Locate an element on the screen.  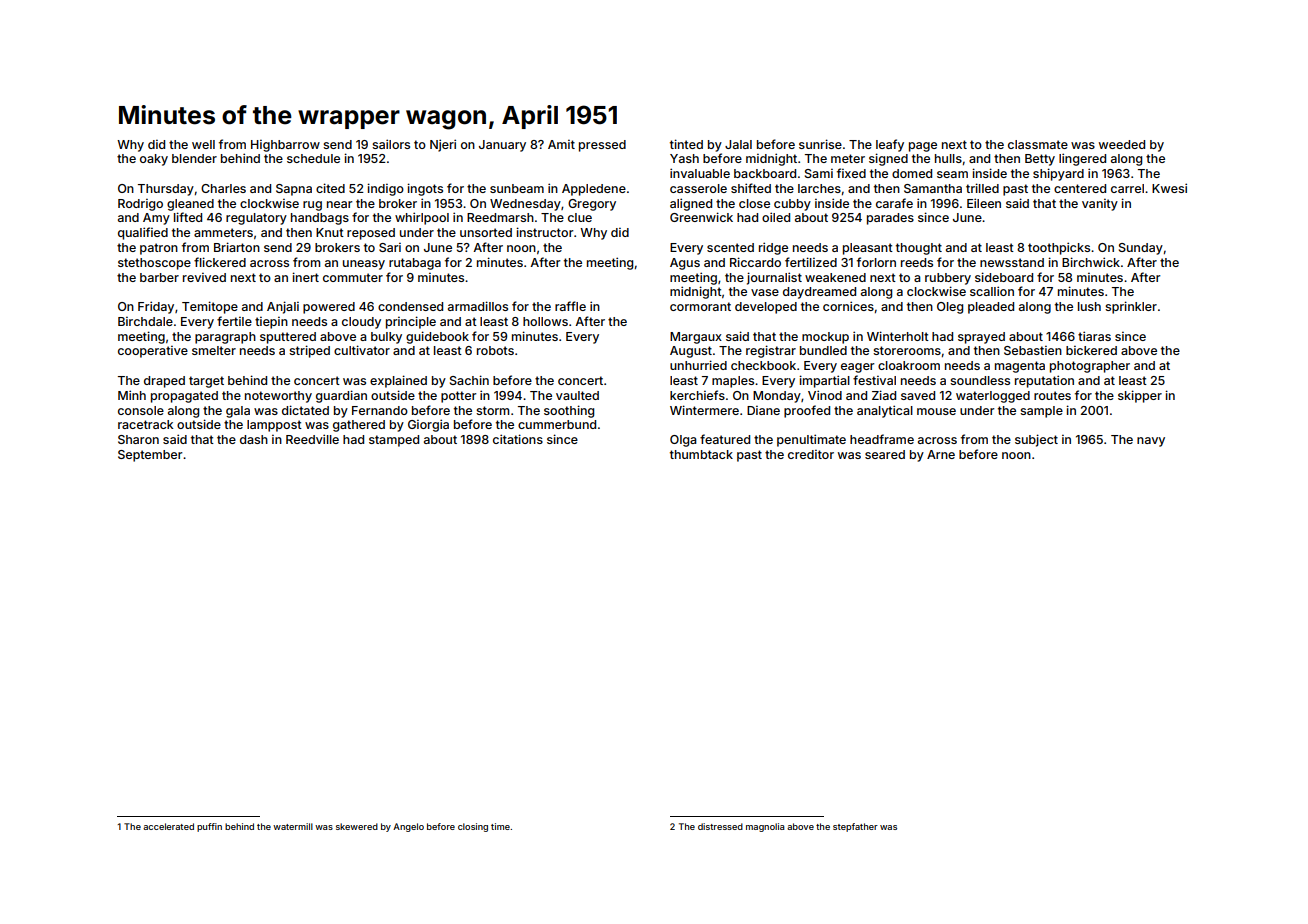
Reedville is located at coordinates (312, 439).
